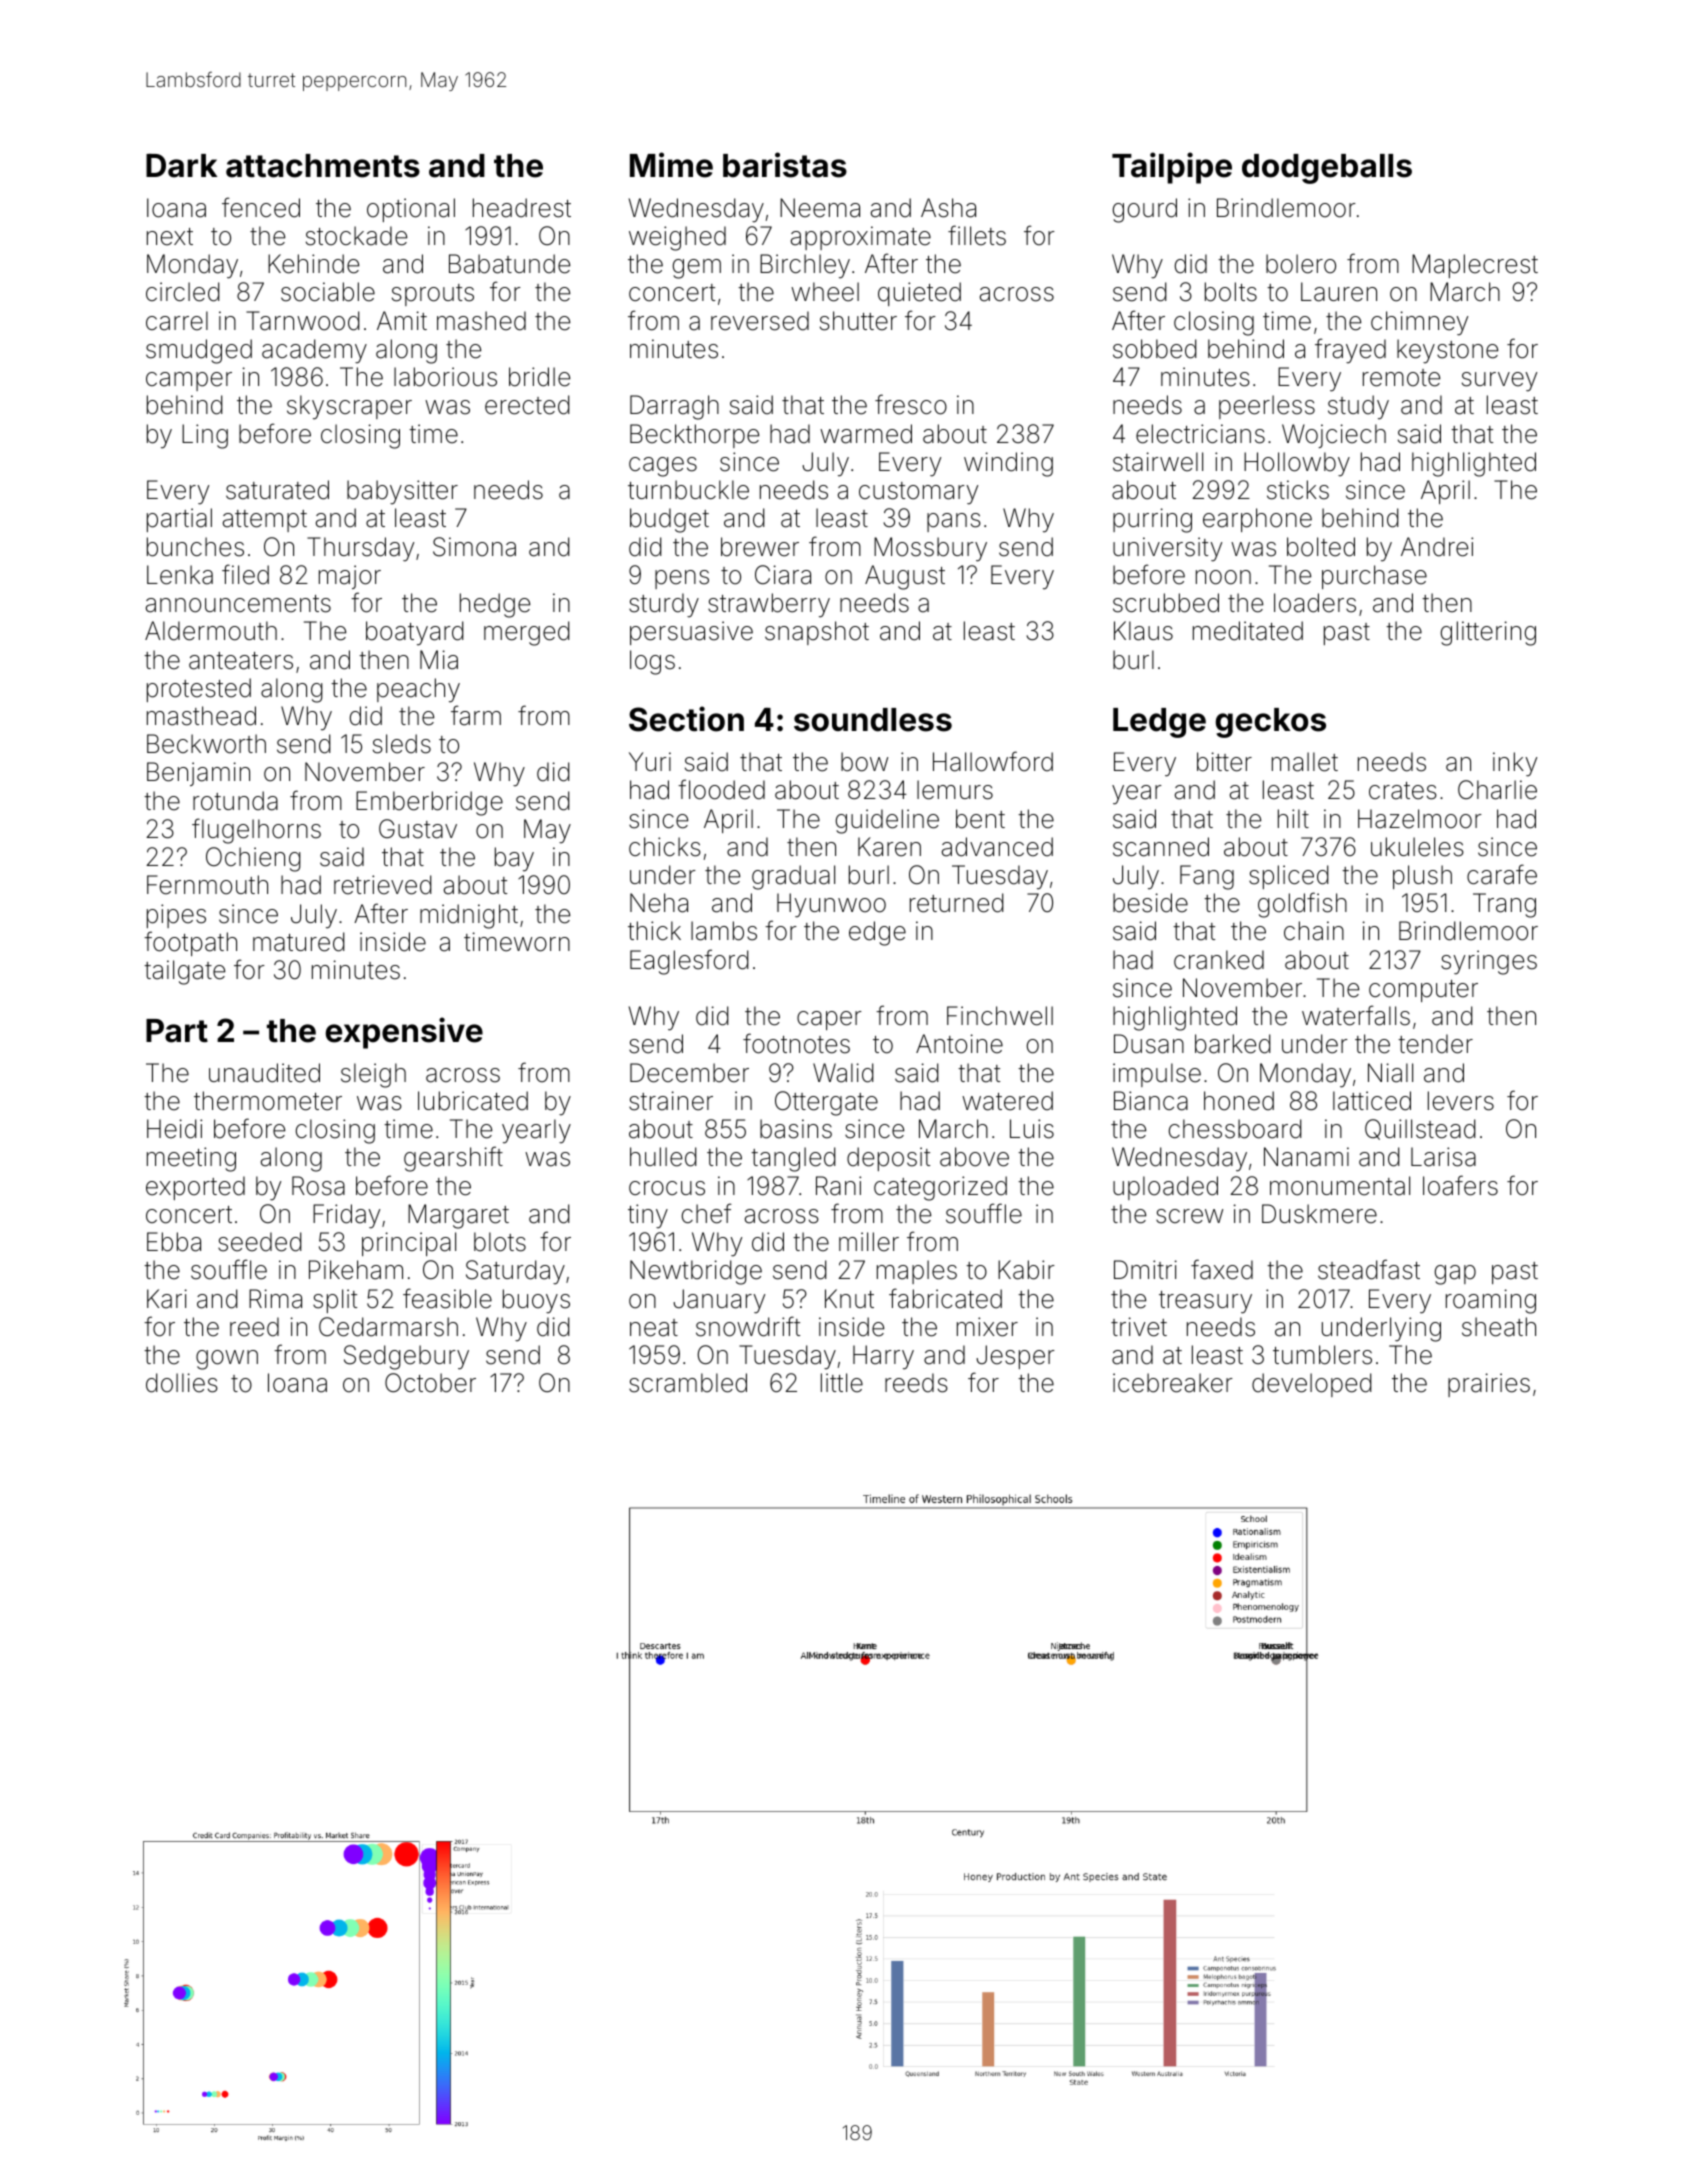  Describe the element at coordinates (1489, 1385) in the page. I see `prairies` at that location.
